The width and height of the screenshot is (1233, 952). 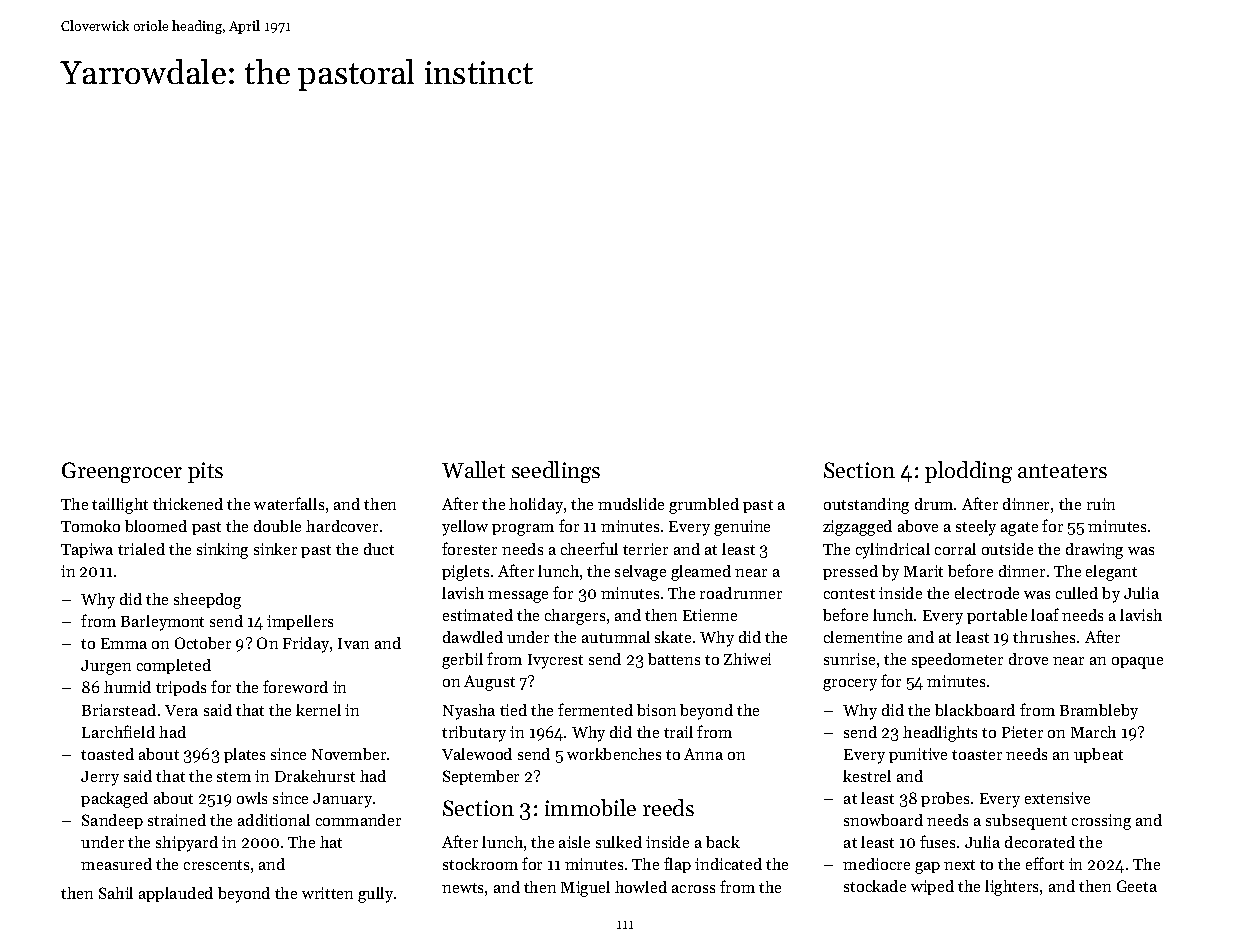 What do you see at coordinates (112, 821) in the screenshot?
I see `Sandeep` at bounding box center [112, 821].
